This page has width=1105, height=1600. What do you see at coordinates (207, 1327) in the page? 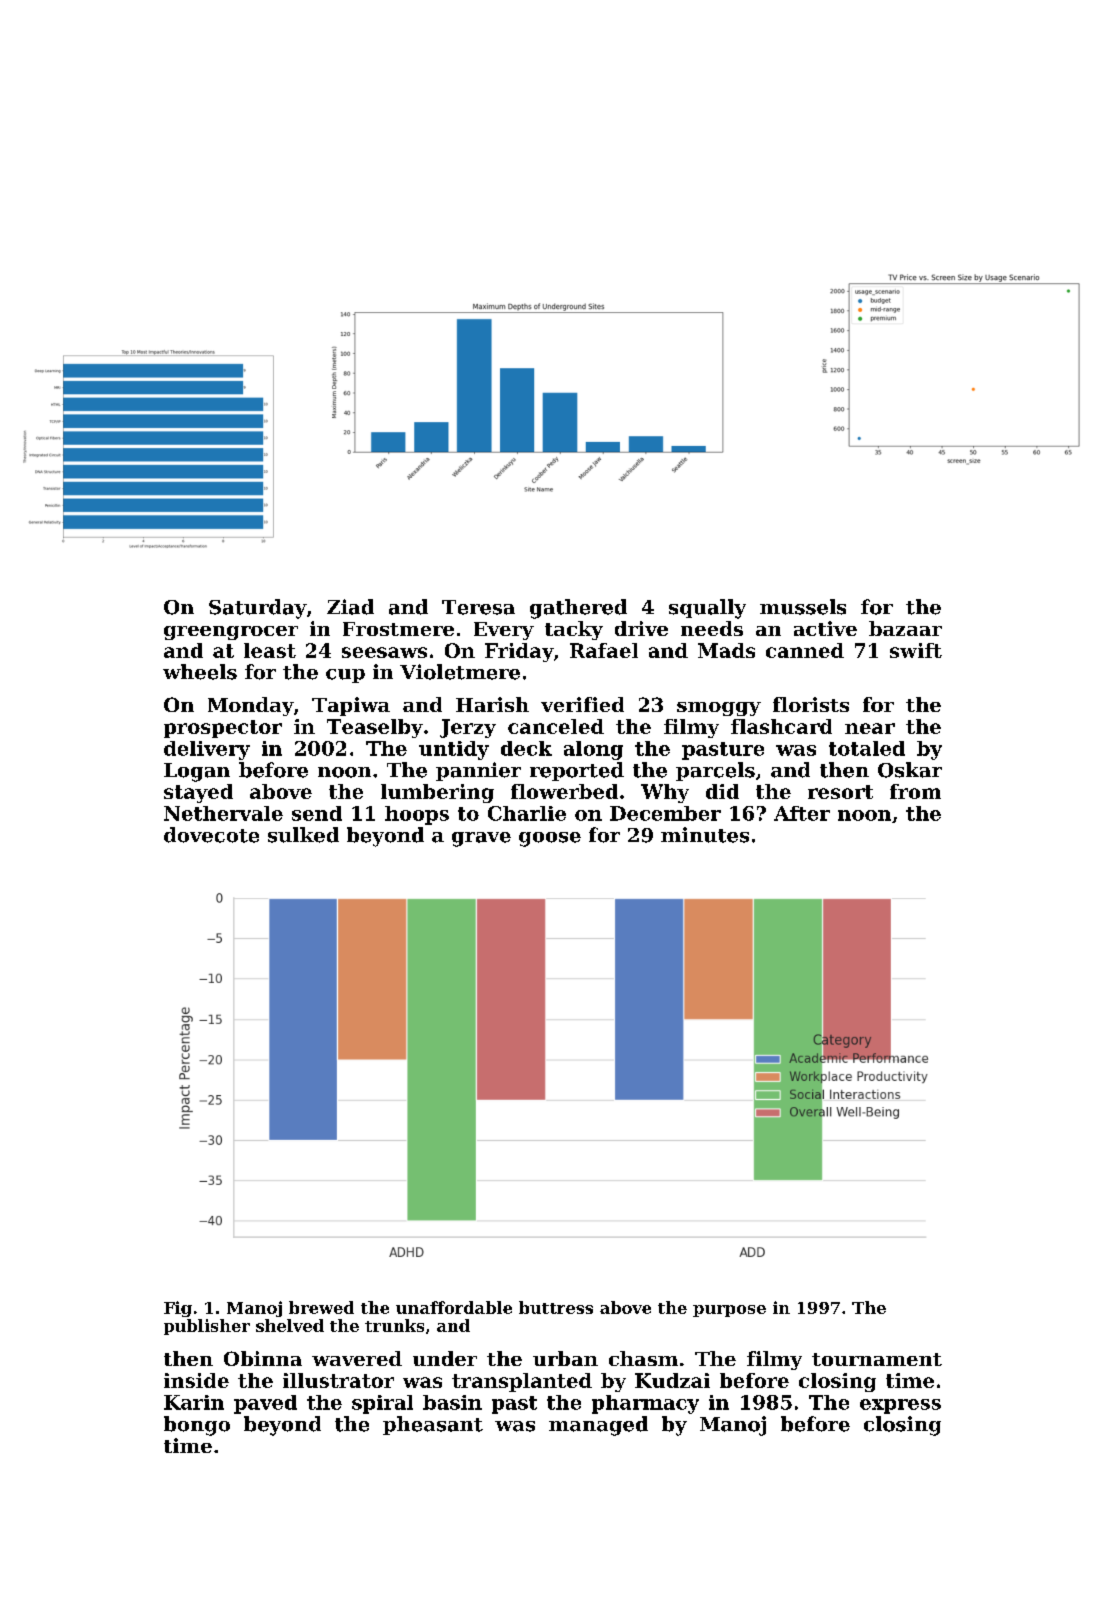
I see `publisher` at bounding box center [207, 1327].
